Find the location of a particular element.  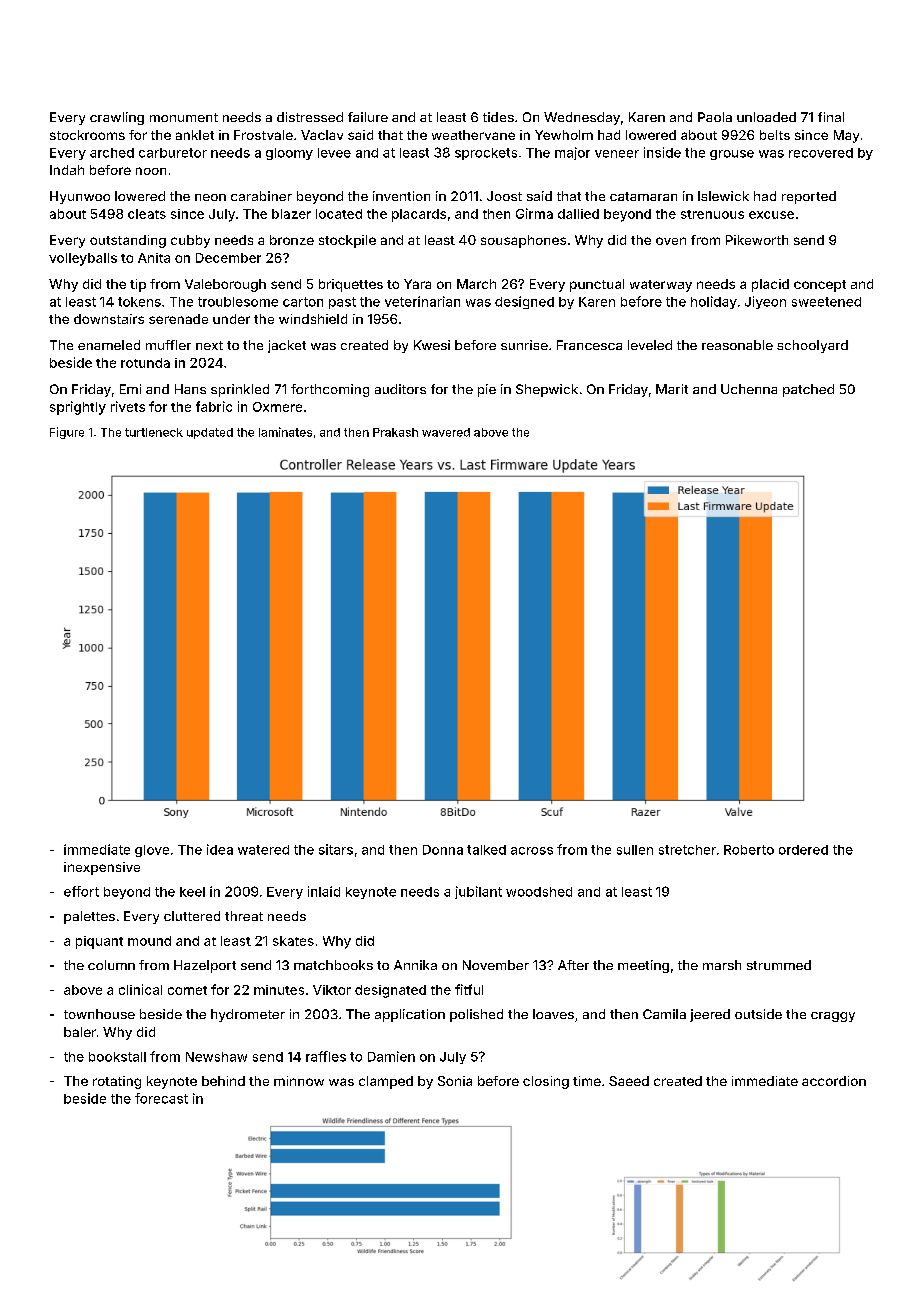

turtleneck is located at coordinates (154, 432).
